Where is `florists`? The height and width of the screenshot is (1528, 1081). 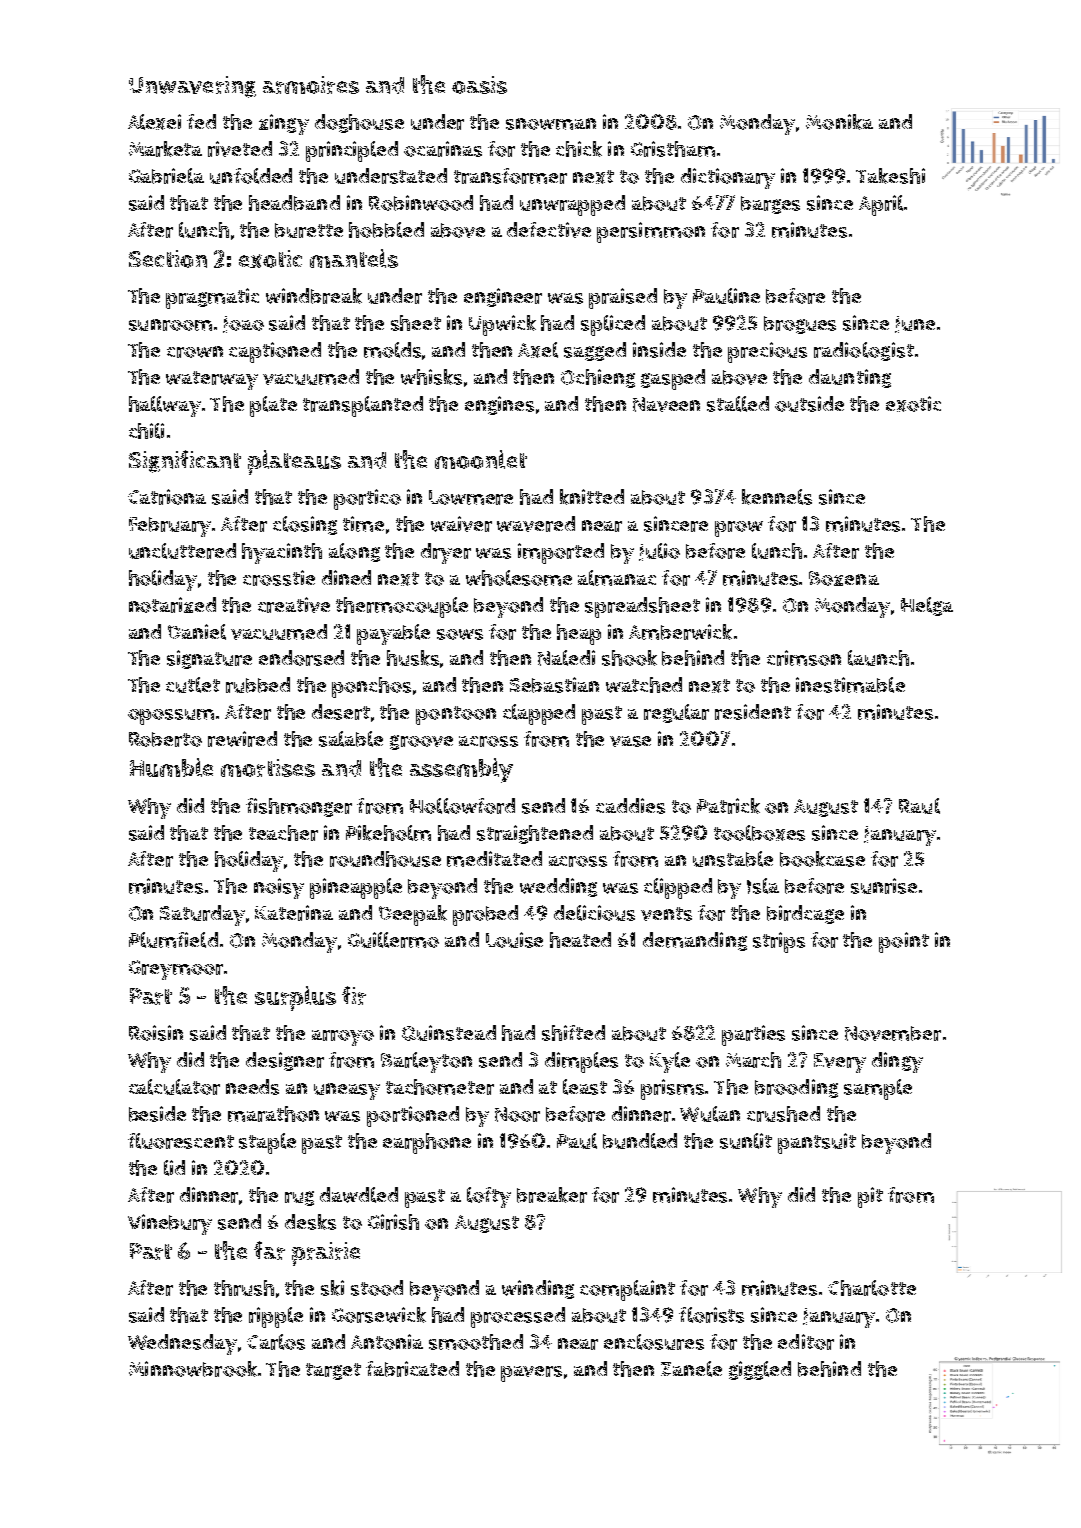
florists is located at coordinates (711, 1315).
